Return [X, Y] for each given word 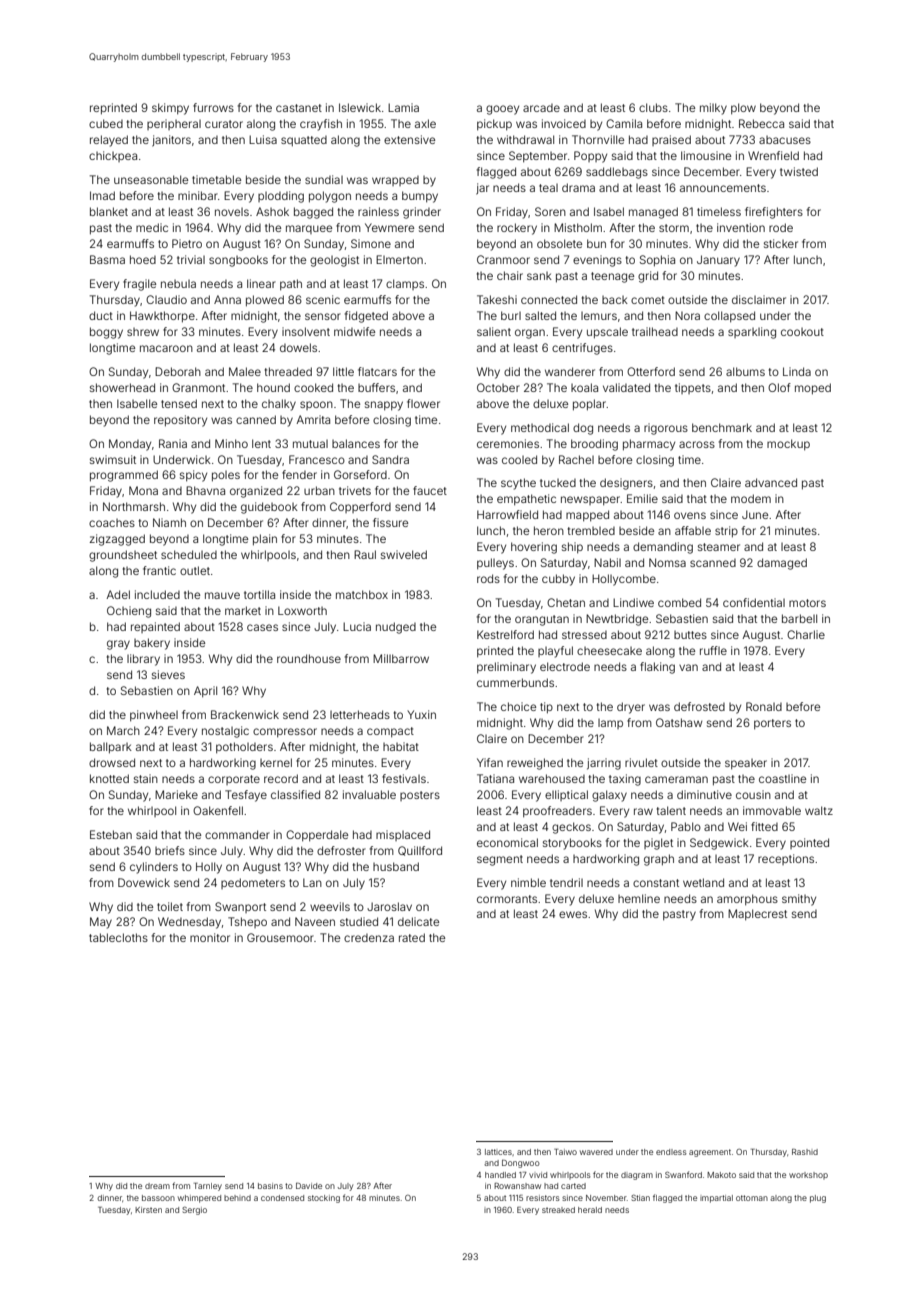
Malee [245, 371]
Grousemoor [280, 937]
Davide [309, 1186]
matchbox [362, 594]
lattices [498, 1152]
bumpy [420, 197]
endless [671, 1152]
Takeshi [497, 299]
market [243, 610]
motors [807, 603]
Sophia [657, 261]
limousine [706, 155]
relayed [109, 141]
